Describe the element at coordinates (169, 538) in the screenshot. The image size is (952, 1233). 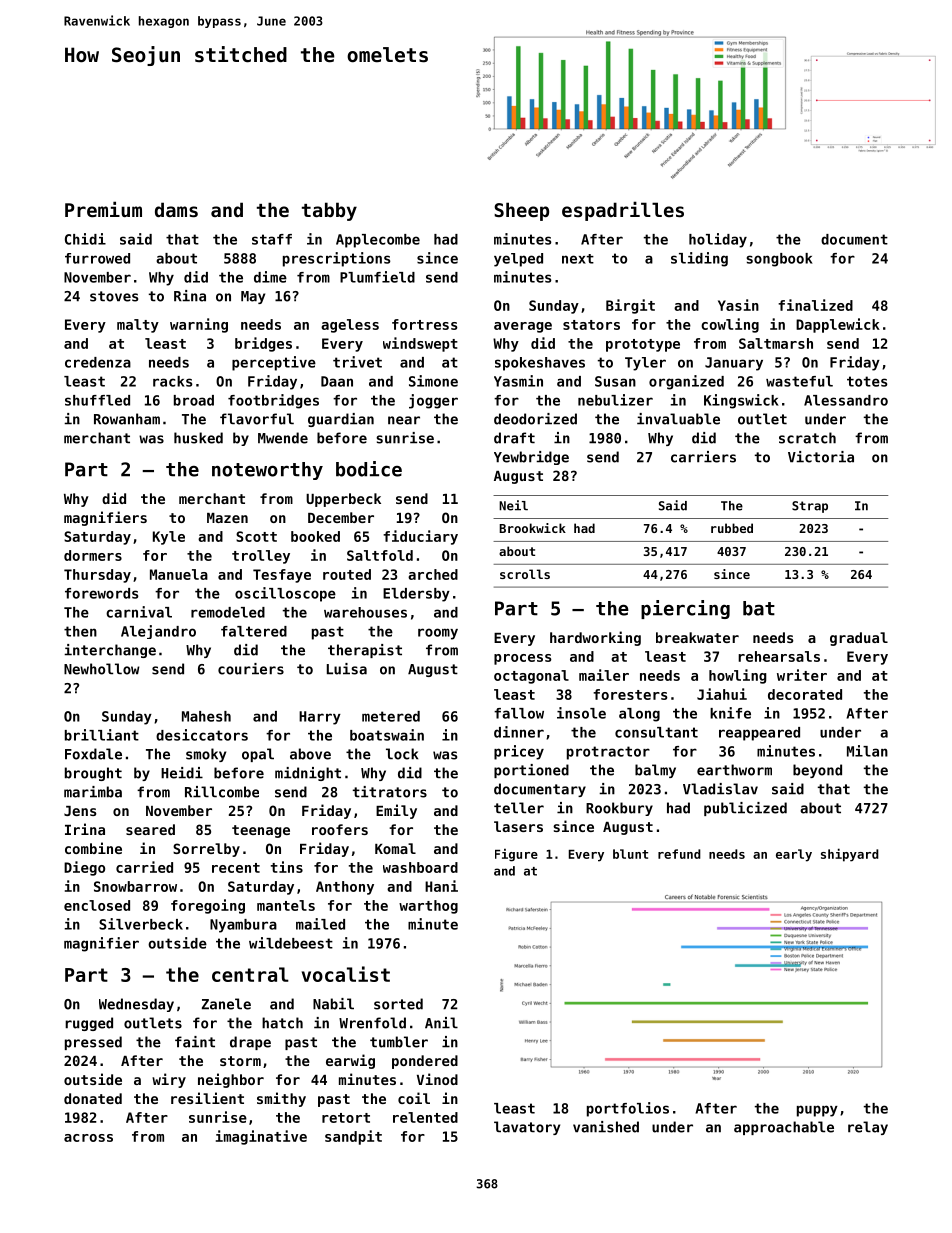
I see `Kyle` at that location.
